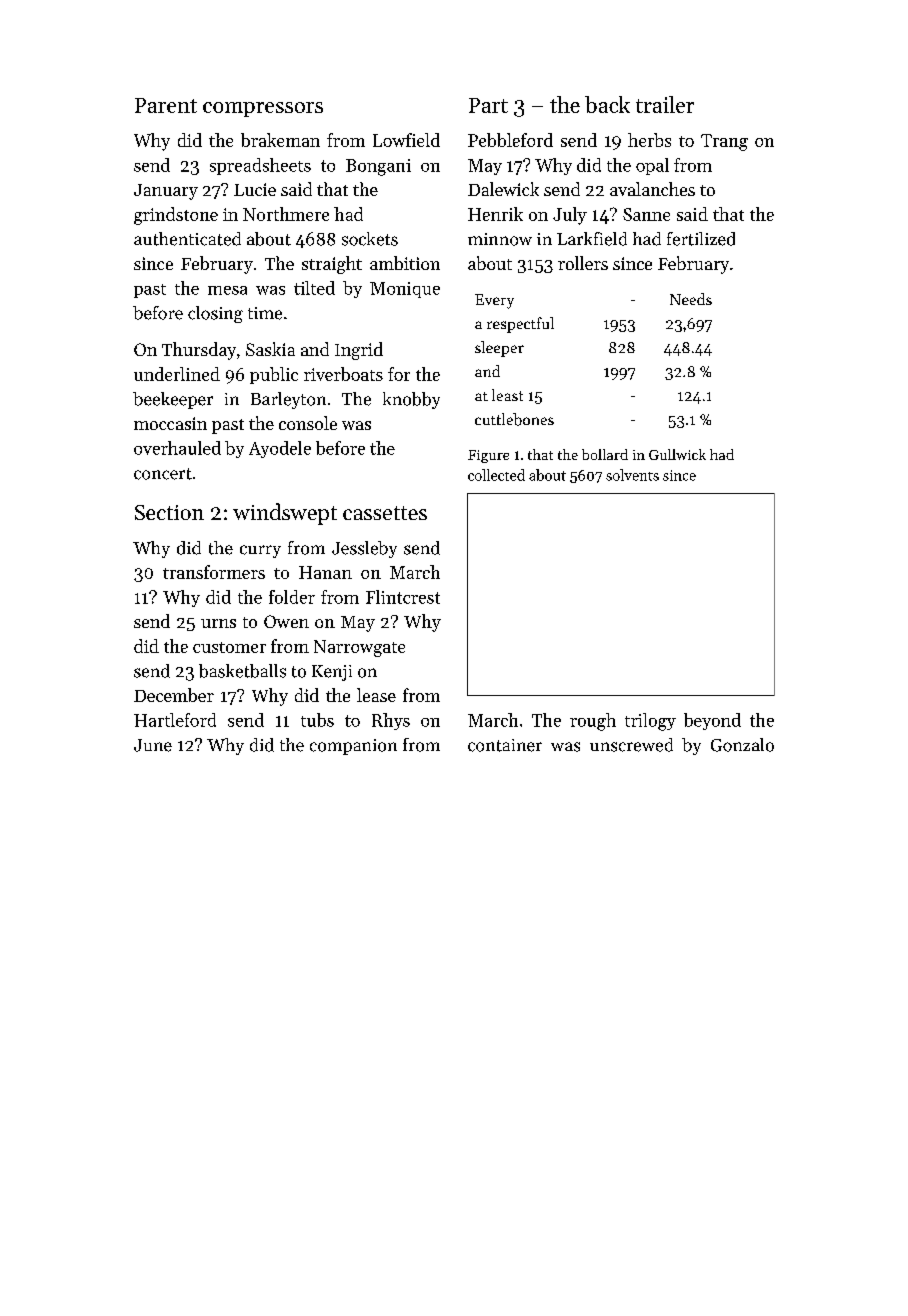  I want to click on collected, so click(496, 475).
